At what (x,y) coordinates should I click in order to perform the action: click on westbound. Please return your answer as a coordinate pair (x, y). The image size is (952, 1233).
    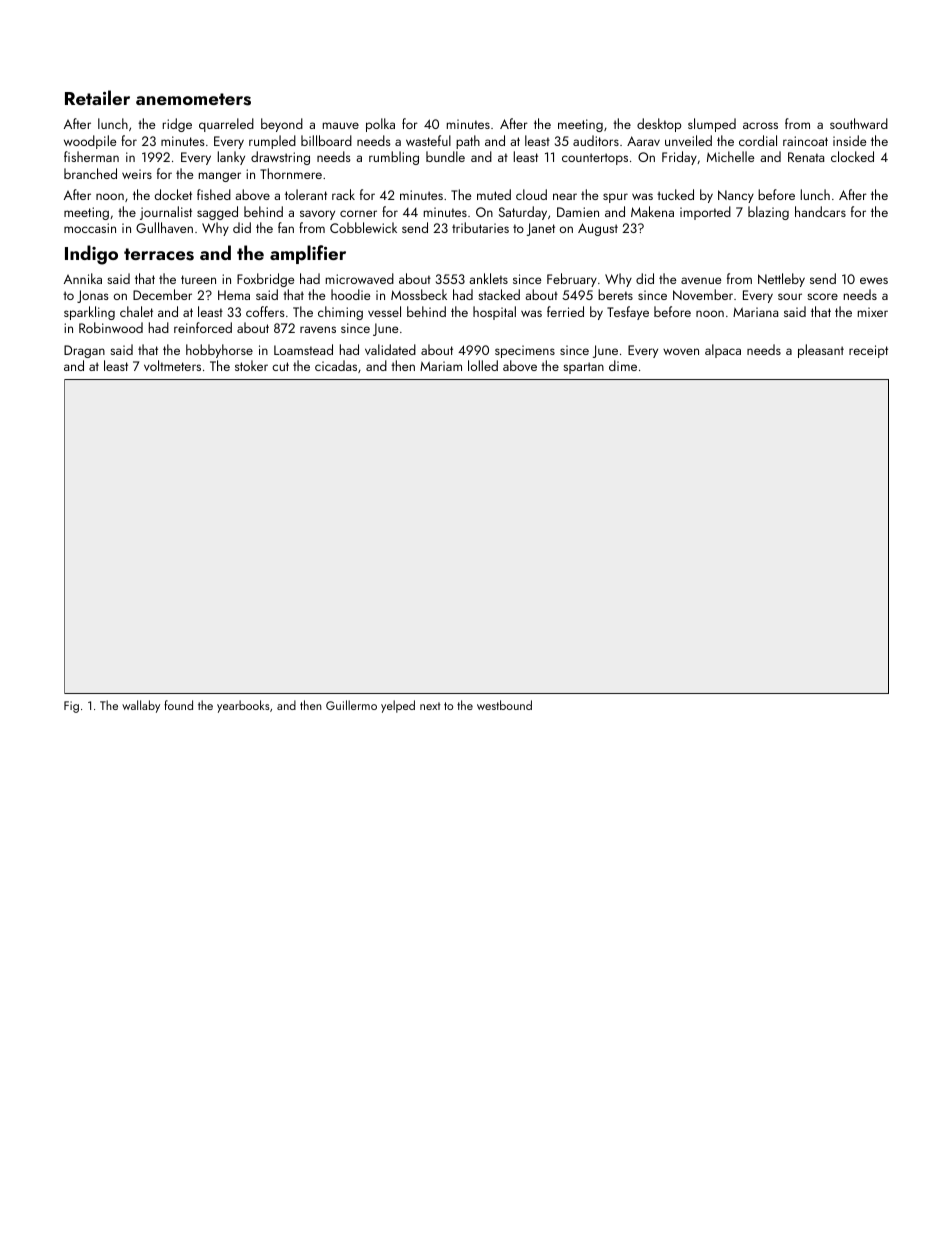
    Looking at the image, I should click on (504, 705).
